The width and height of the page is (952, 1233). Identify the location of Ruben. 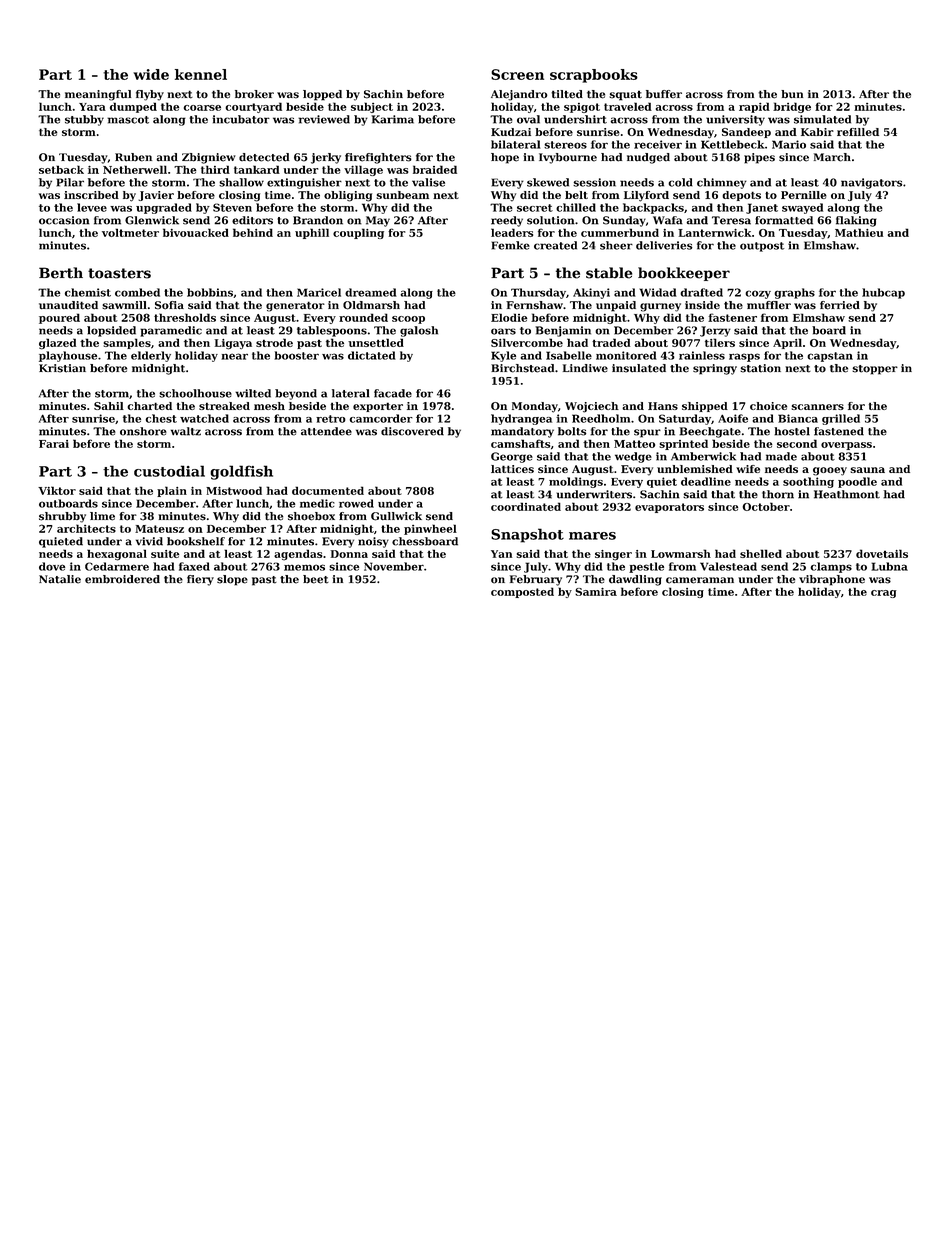
(133, 157).
